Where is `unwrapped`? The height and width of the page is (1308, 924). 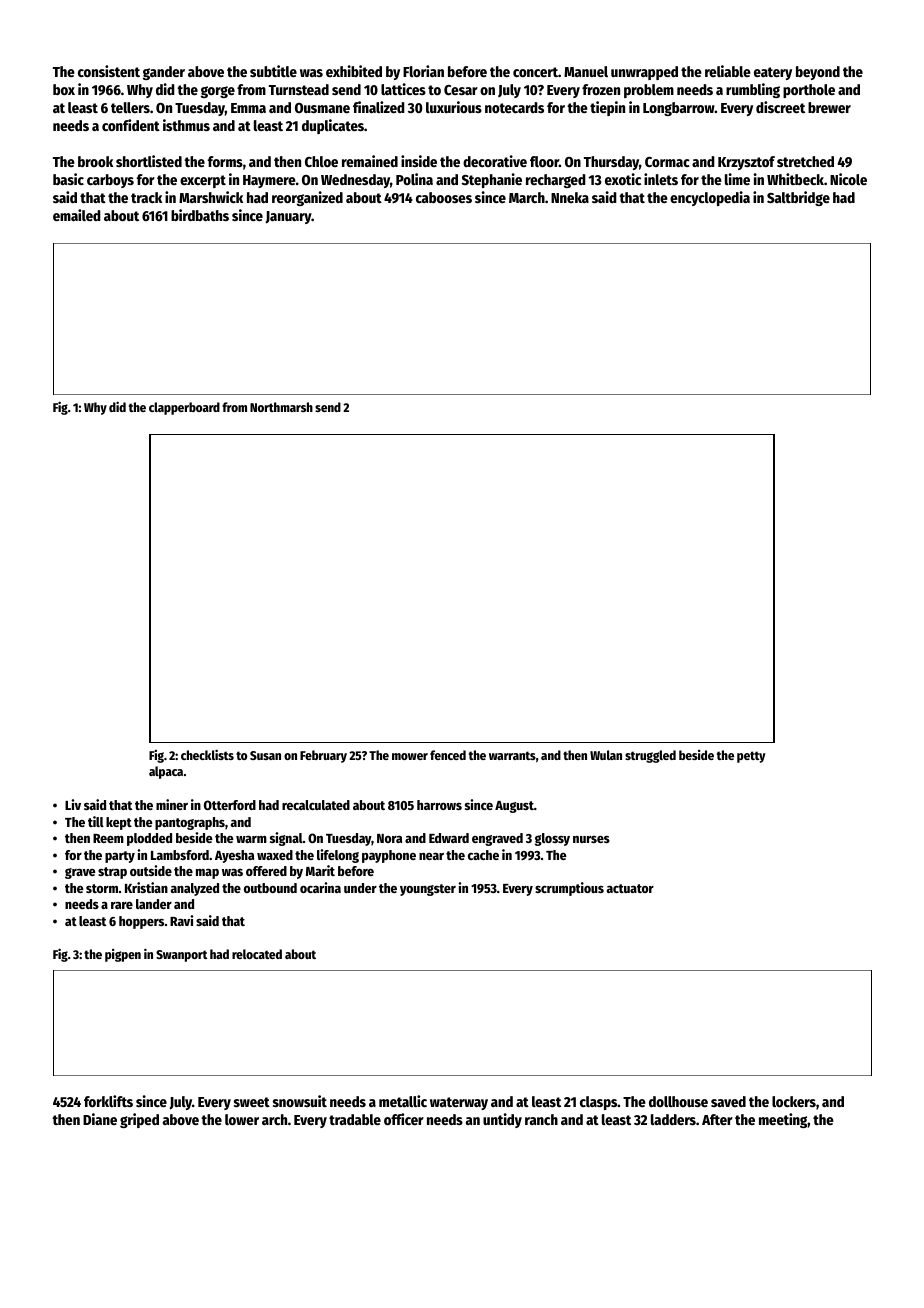 unwrapped is located at coordinates (644, 73).
